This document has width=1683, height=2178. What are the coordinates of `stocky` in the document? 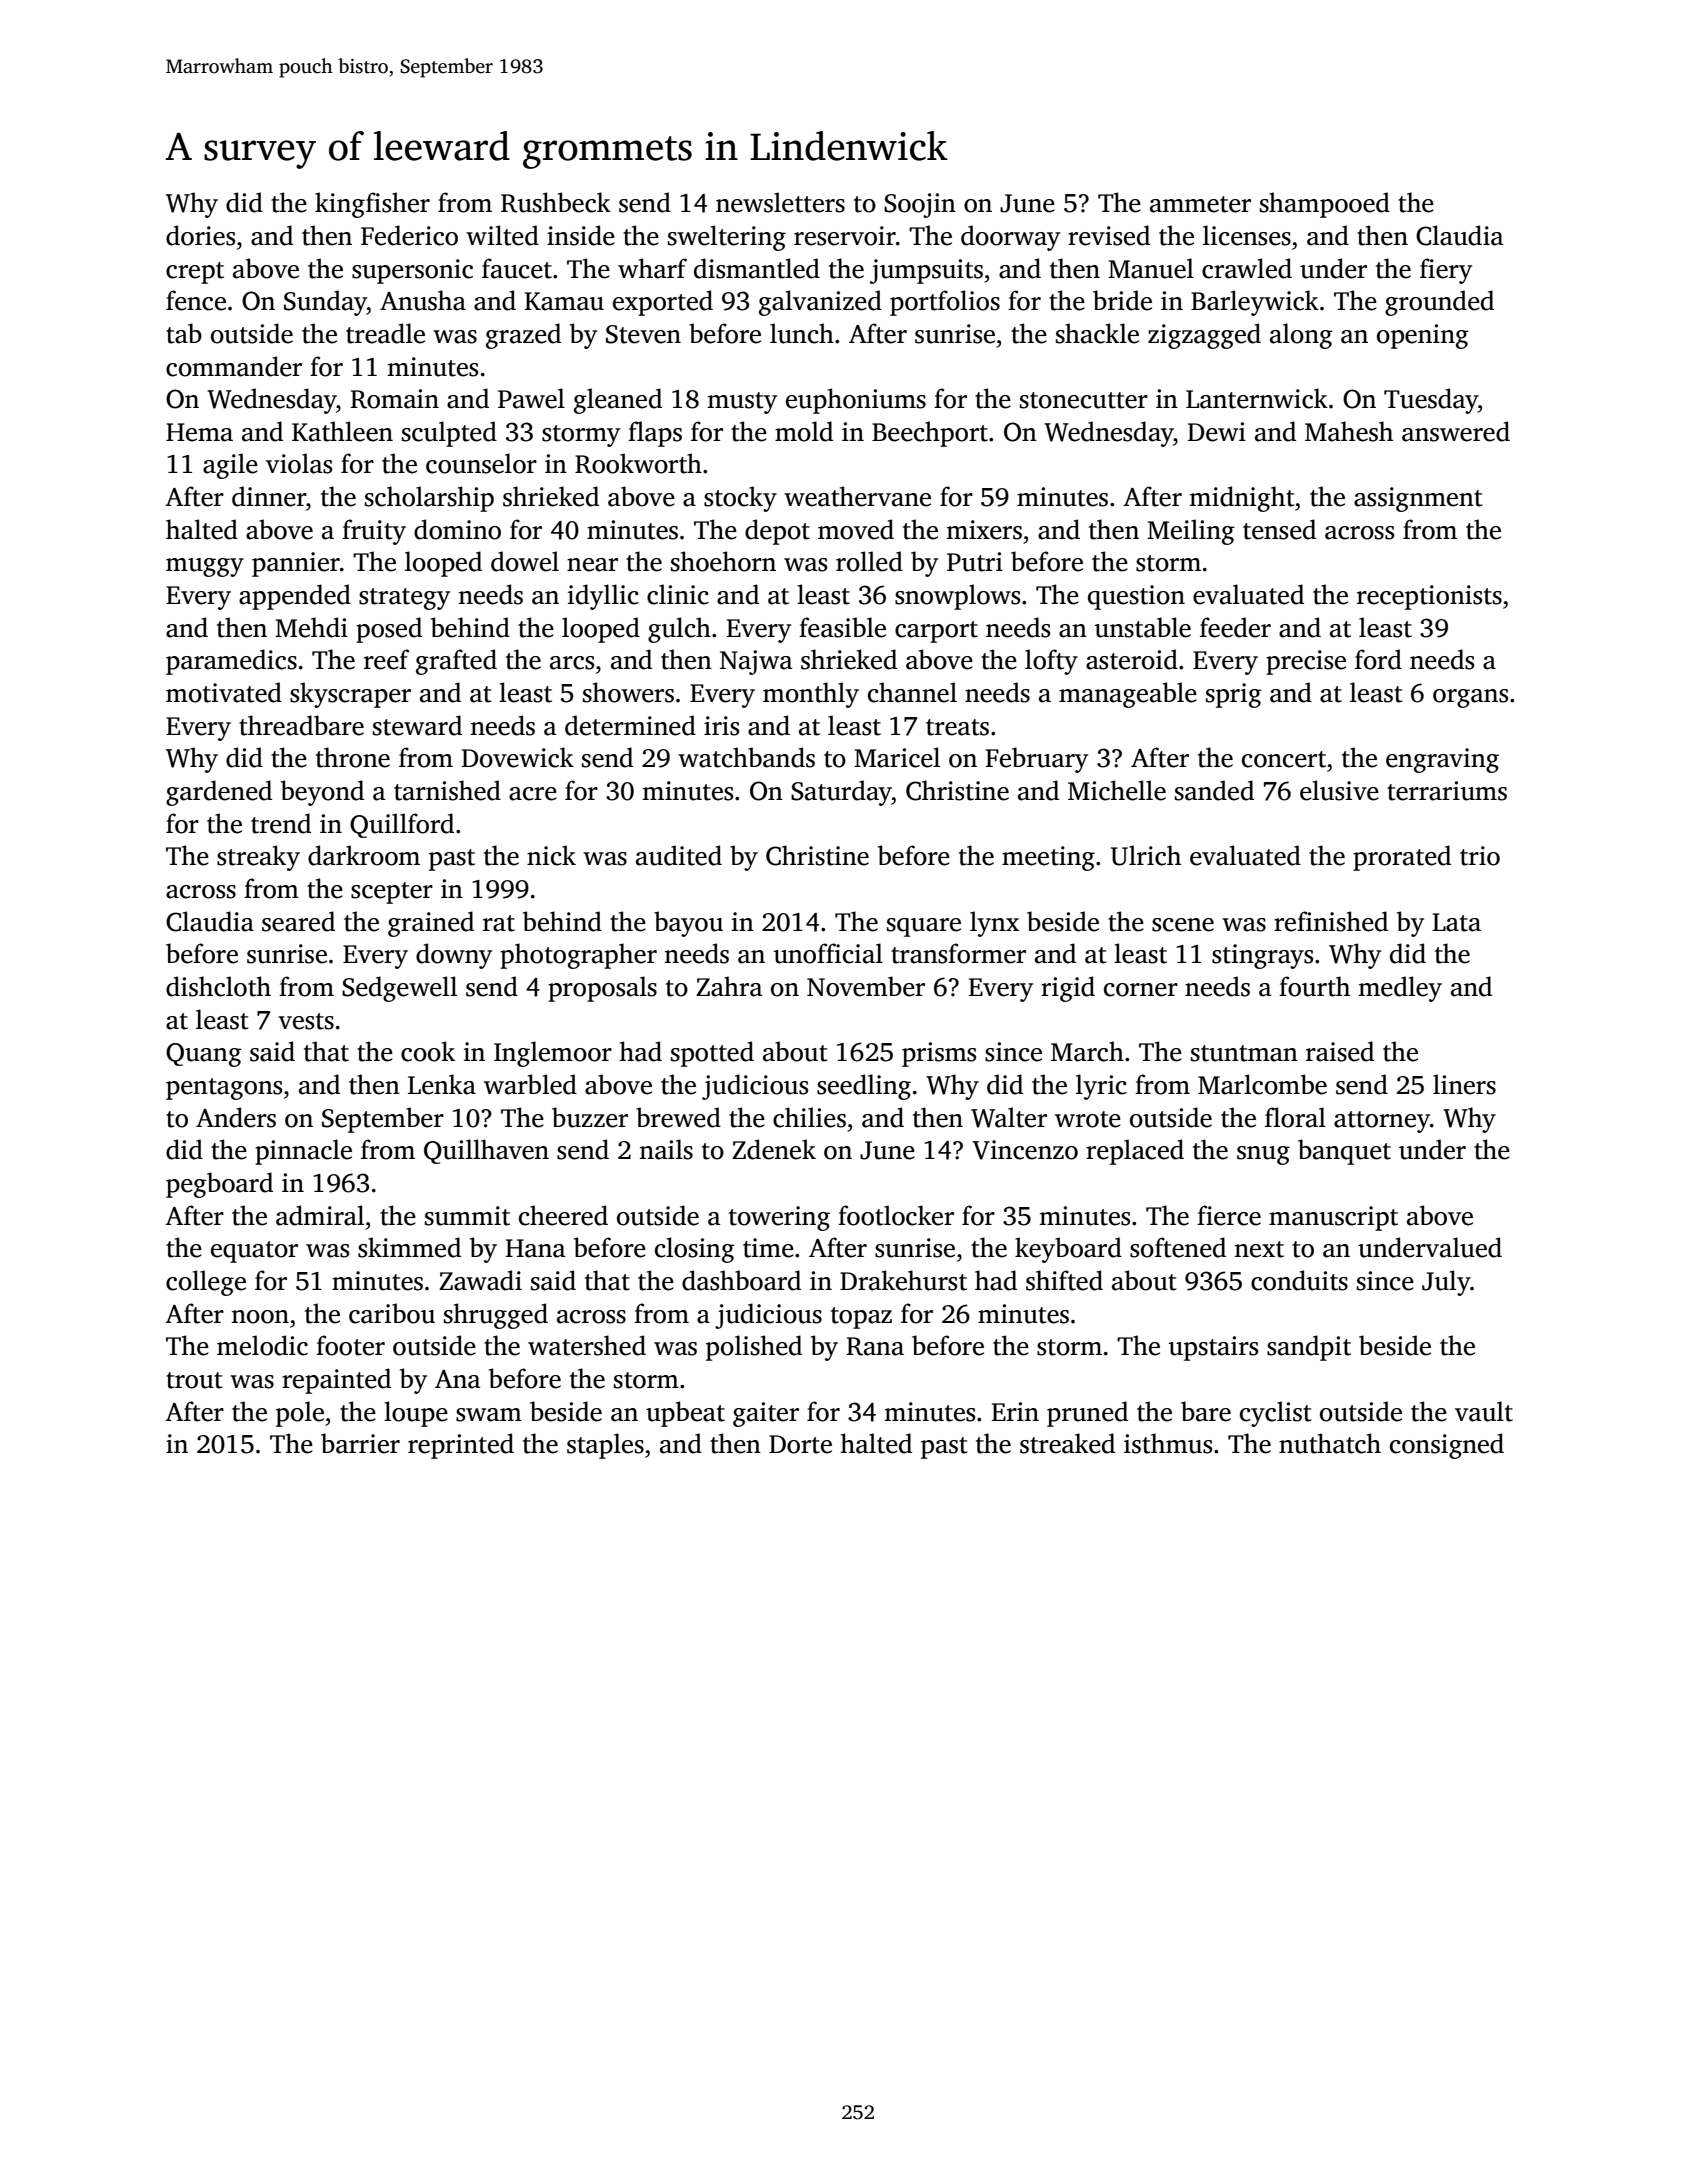 It's located at (740, 499).
